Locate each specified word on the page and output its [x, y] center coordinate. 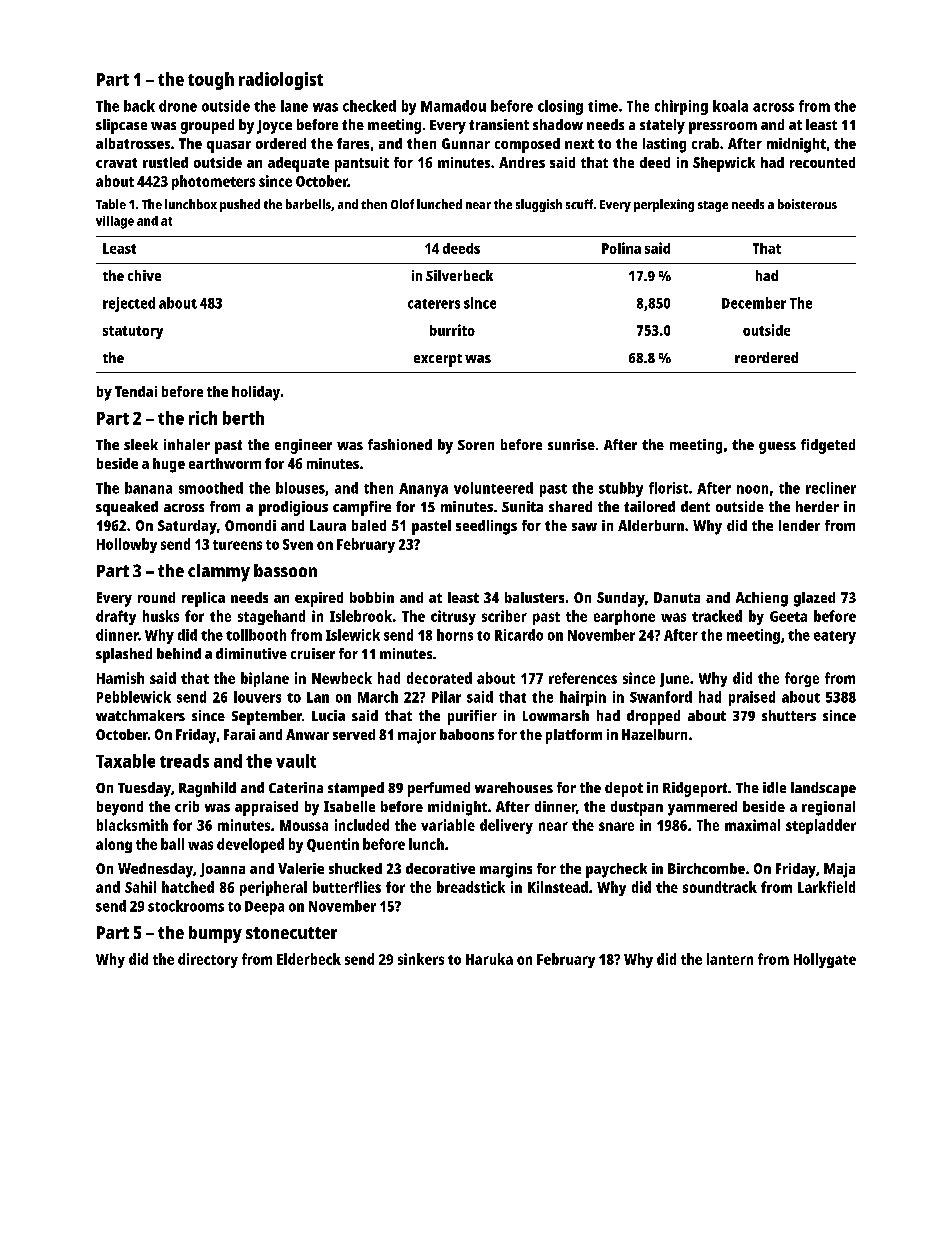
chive [144, 275]
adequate [298, 164]
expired [319, 599]
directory [208, 960]
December [754, 303]
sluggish [539, 205]
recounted [822, 162]
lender [799, 525]
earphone [624, 617]
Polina [621, 248]
